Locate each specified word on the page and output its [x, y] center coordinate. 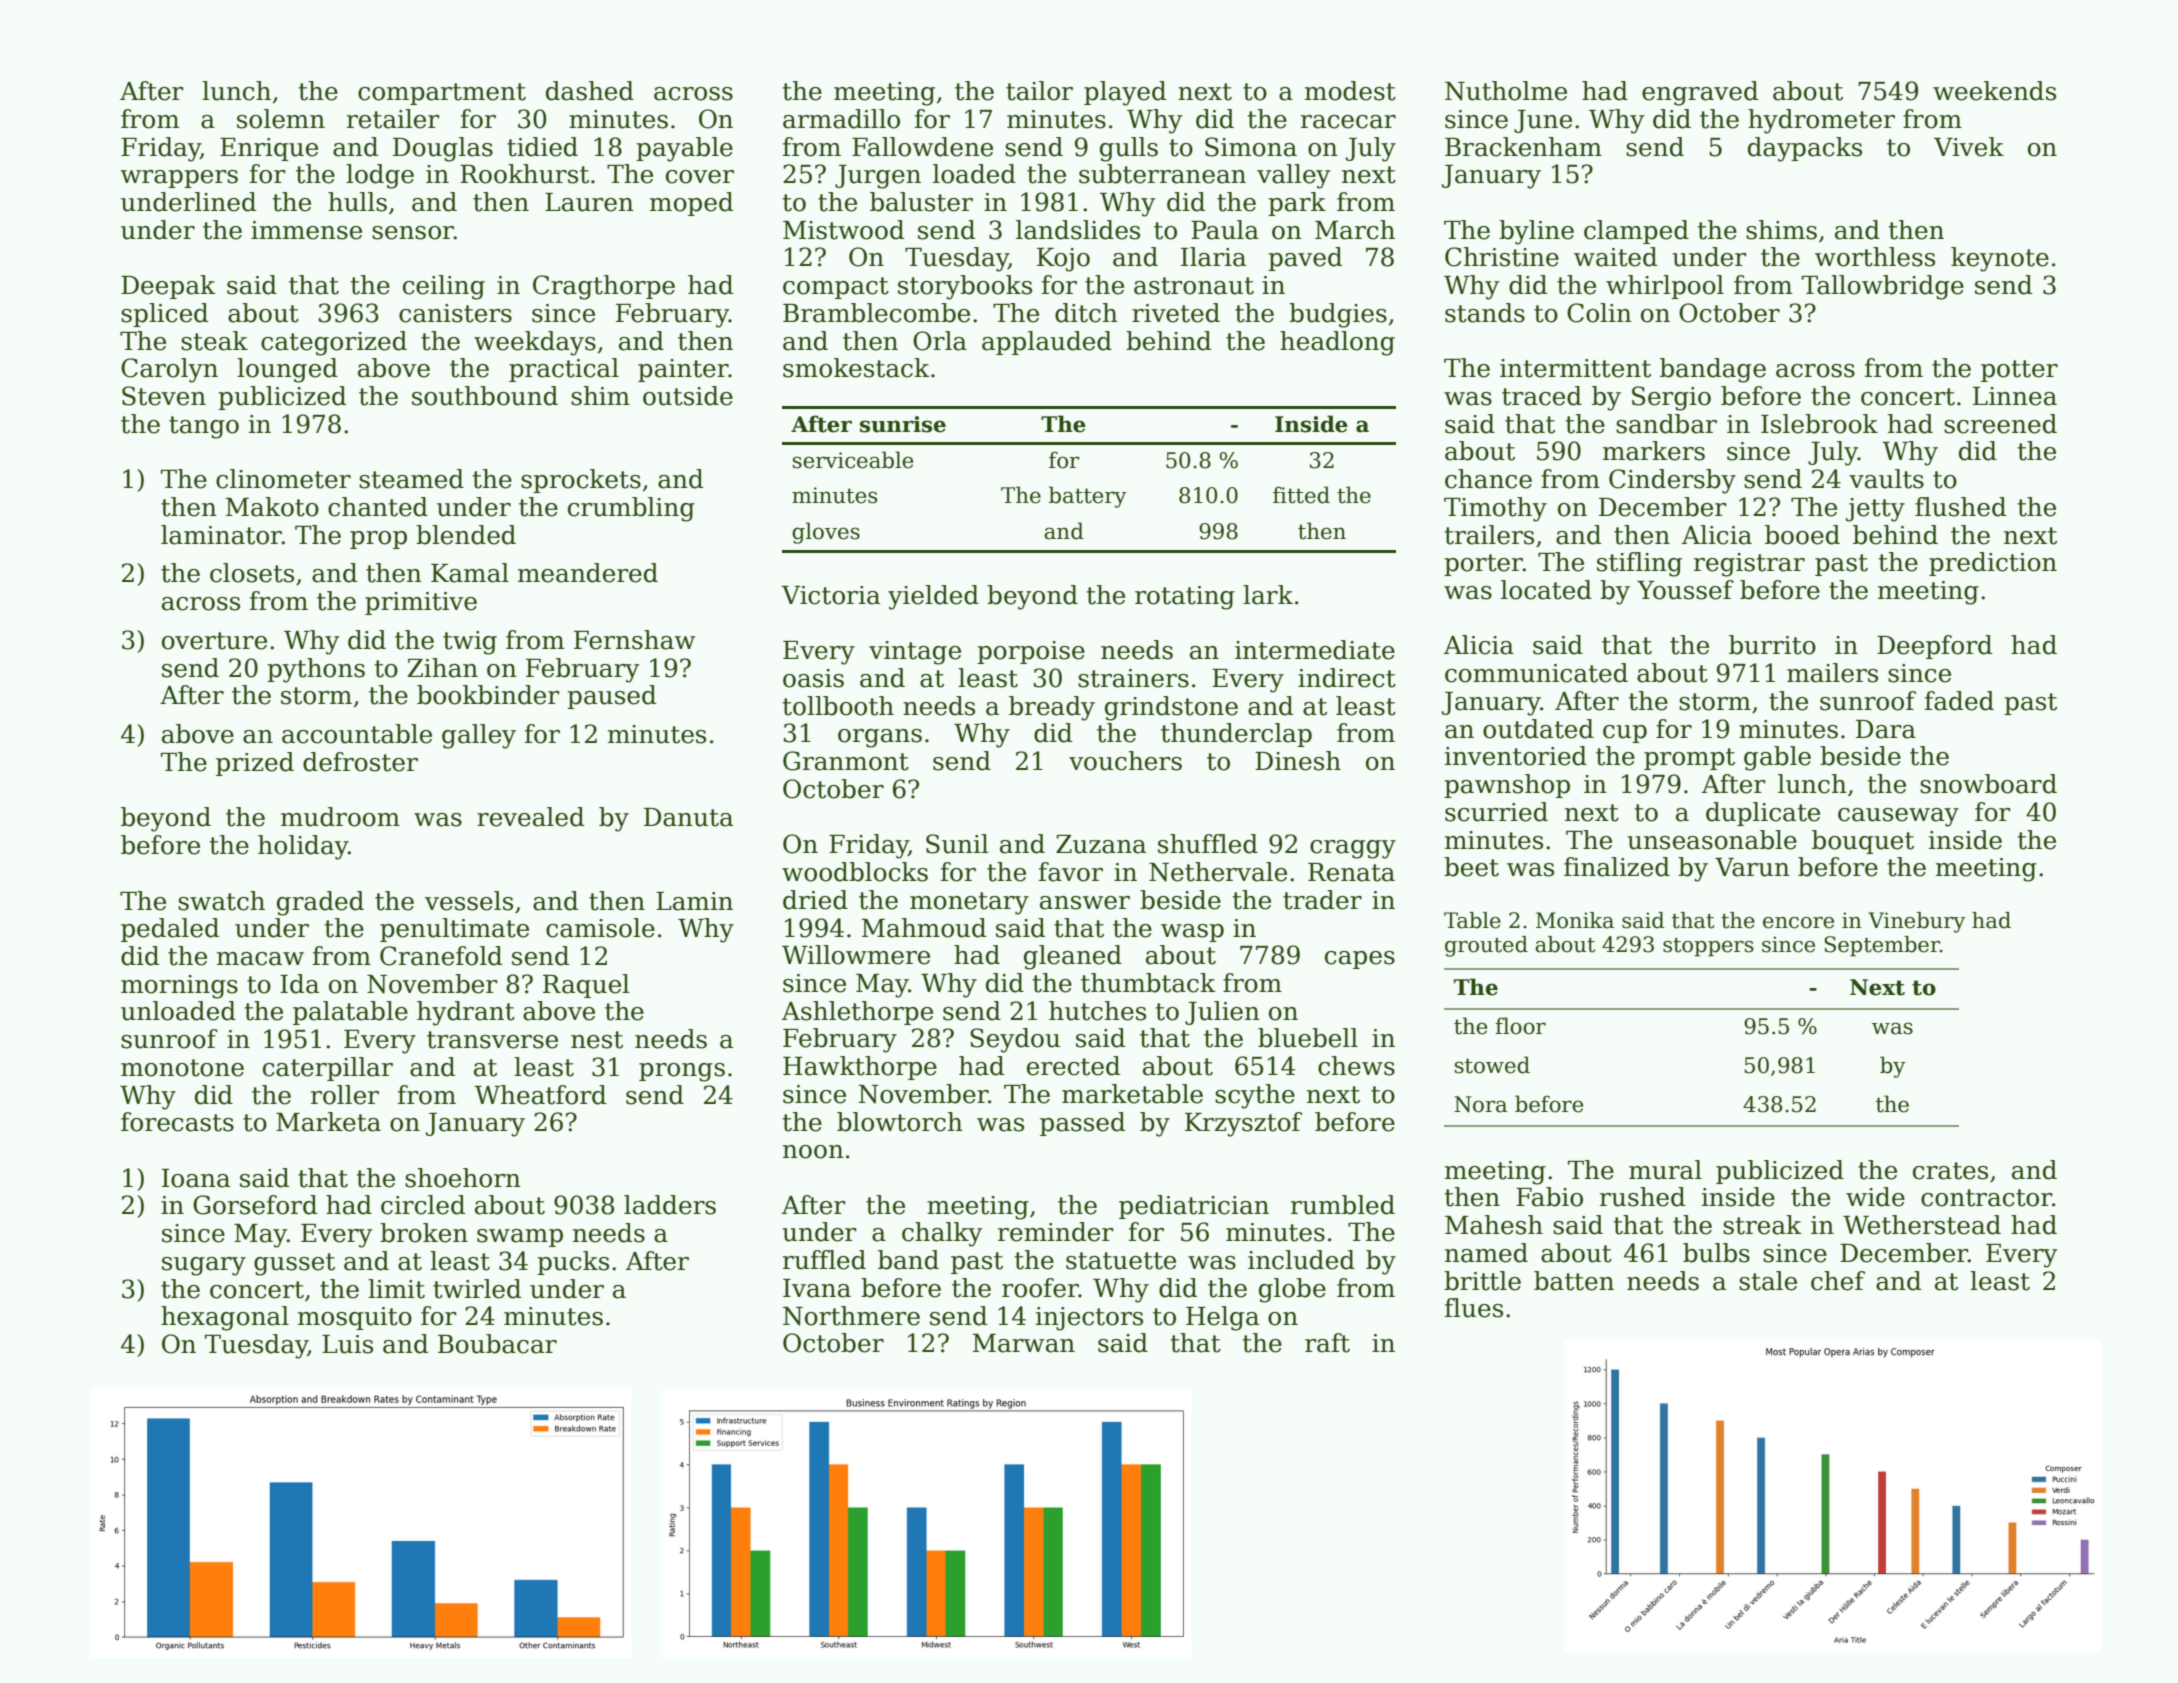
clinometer [283, 479]
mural [1665, 1170]
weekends [1994, 91]
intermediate [1315, 650]
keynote [2000, 259]
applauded [1047, 343]
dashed [590, 91]
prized [255, 764]
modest [1350, 91]
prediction [1993, 564]
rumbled [1343, 1205]
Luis [347, 1344]
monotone [182, 1068]
